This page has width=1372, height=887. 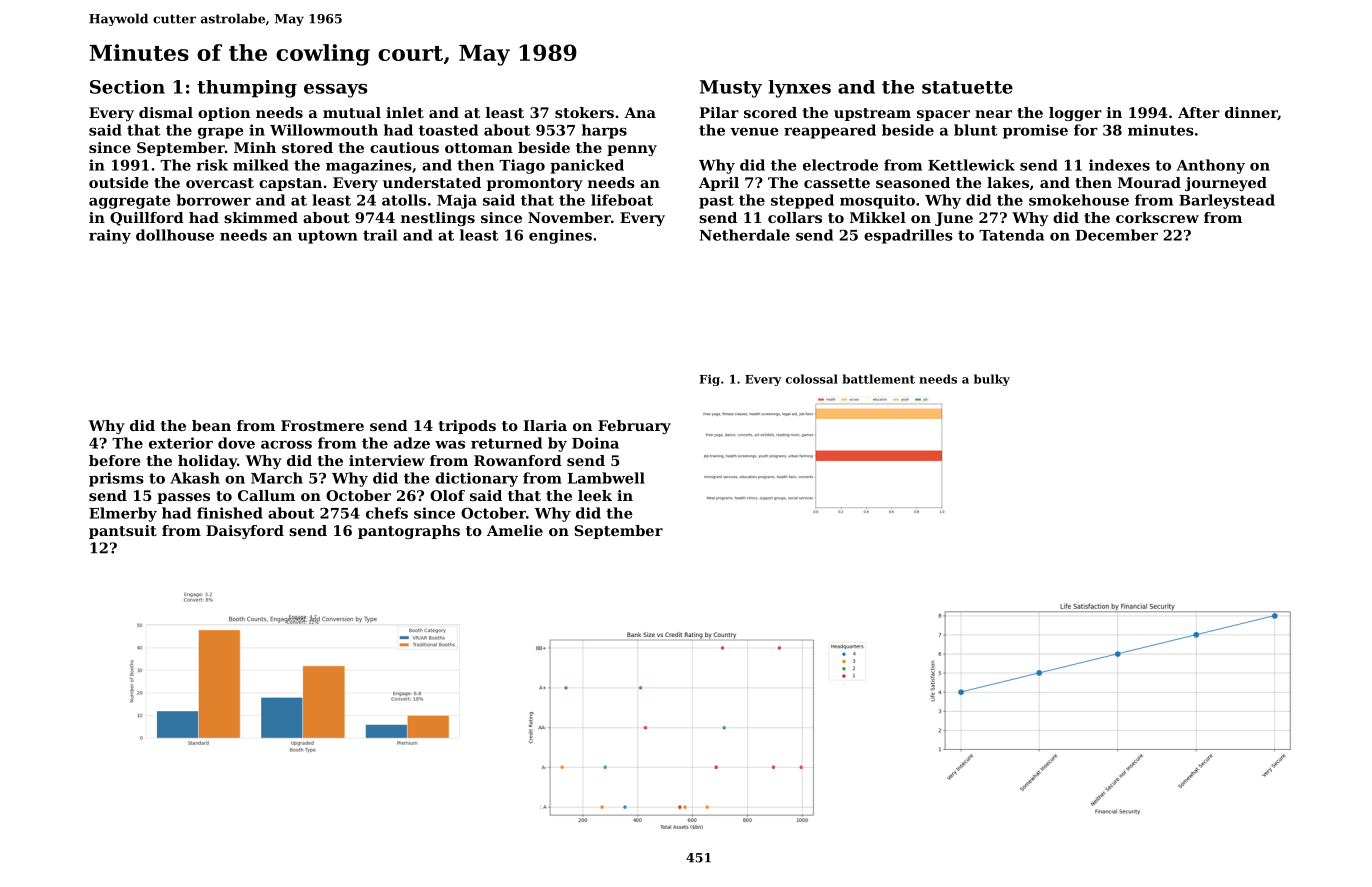 I want to click on dinner, so click(x=1251, y=113).
